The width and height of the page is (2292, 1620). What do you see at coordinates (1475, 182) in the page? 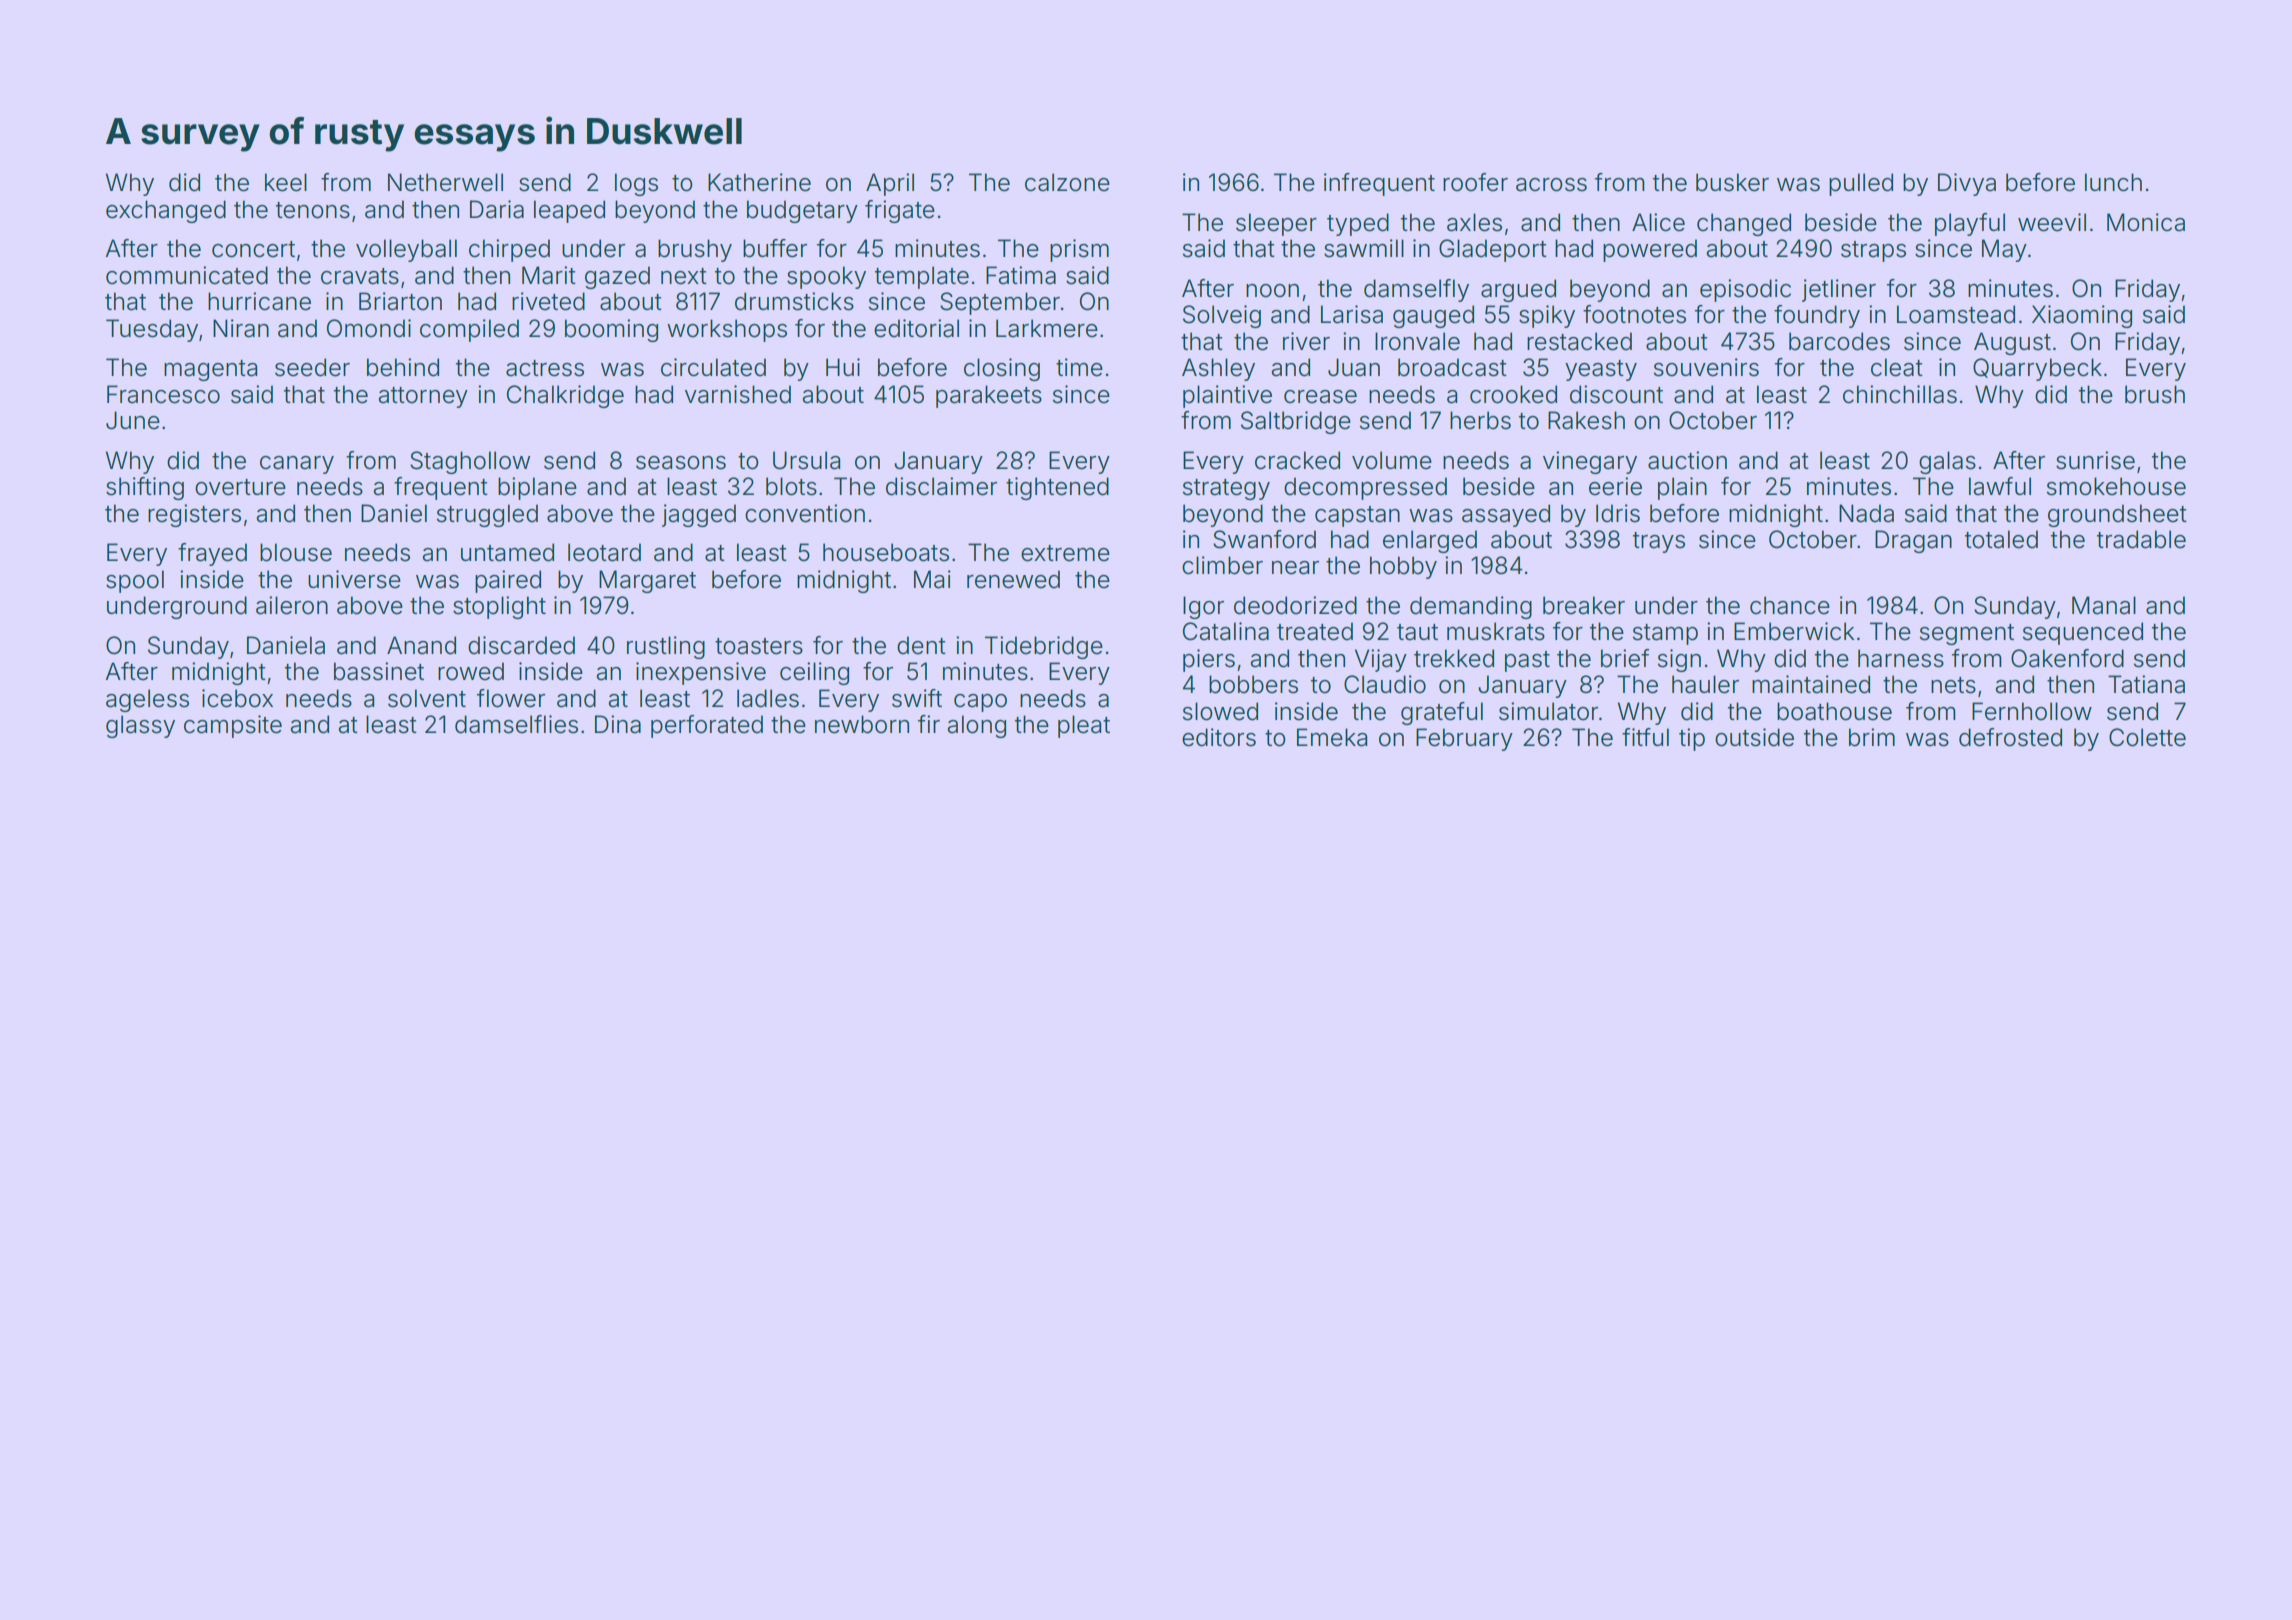
I see `roofer` at bounding box center [1475, 182].
